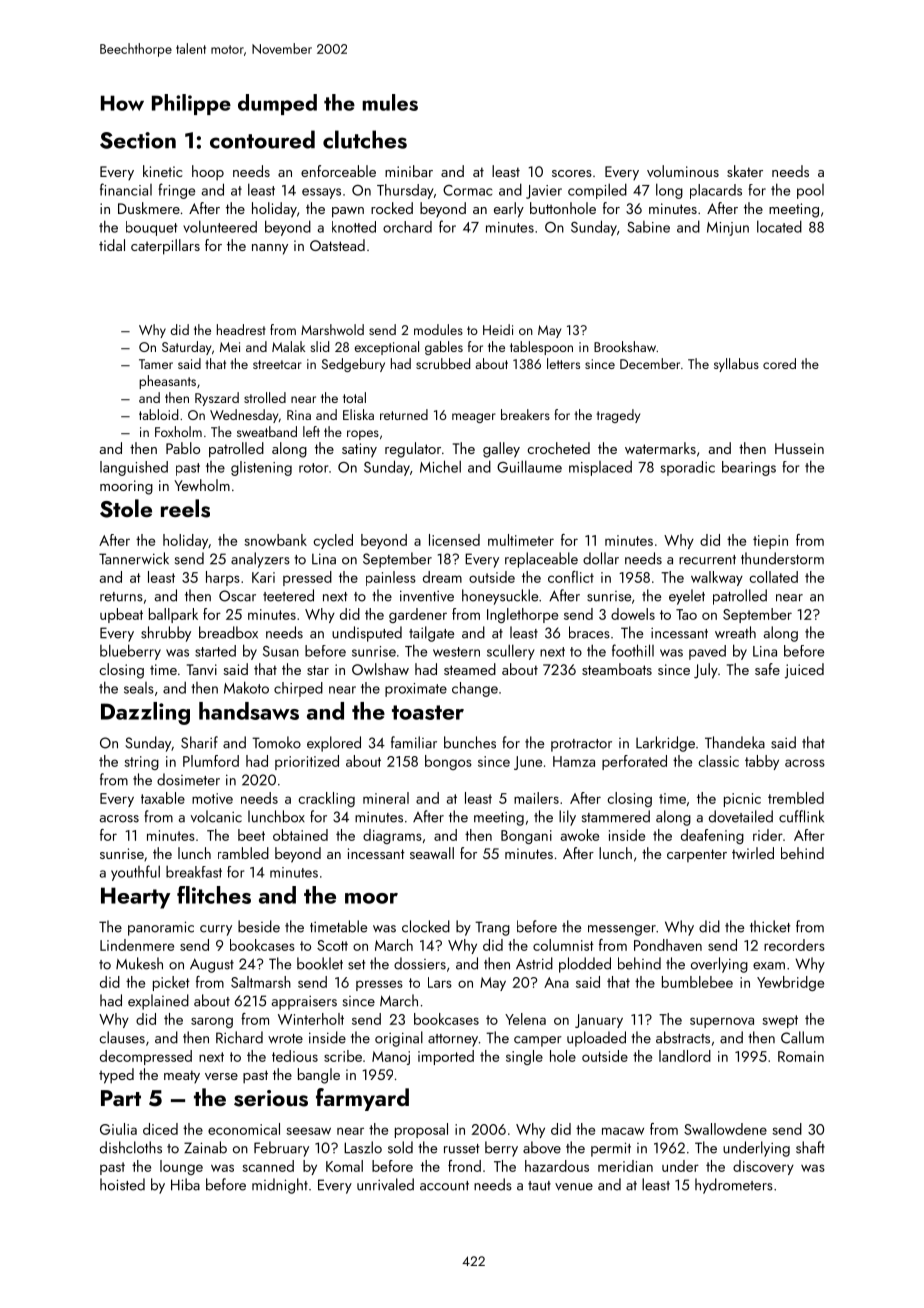 Image resolution: width=924 pixels, height=1308 pixels. I want to click on youthful, so click(135, 873).
